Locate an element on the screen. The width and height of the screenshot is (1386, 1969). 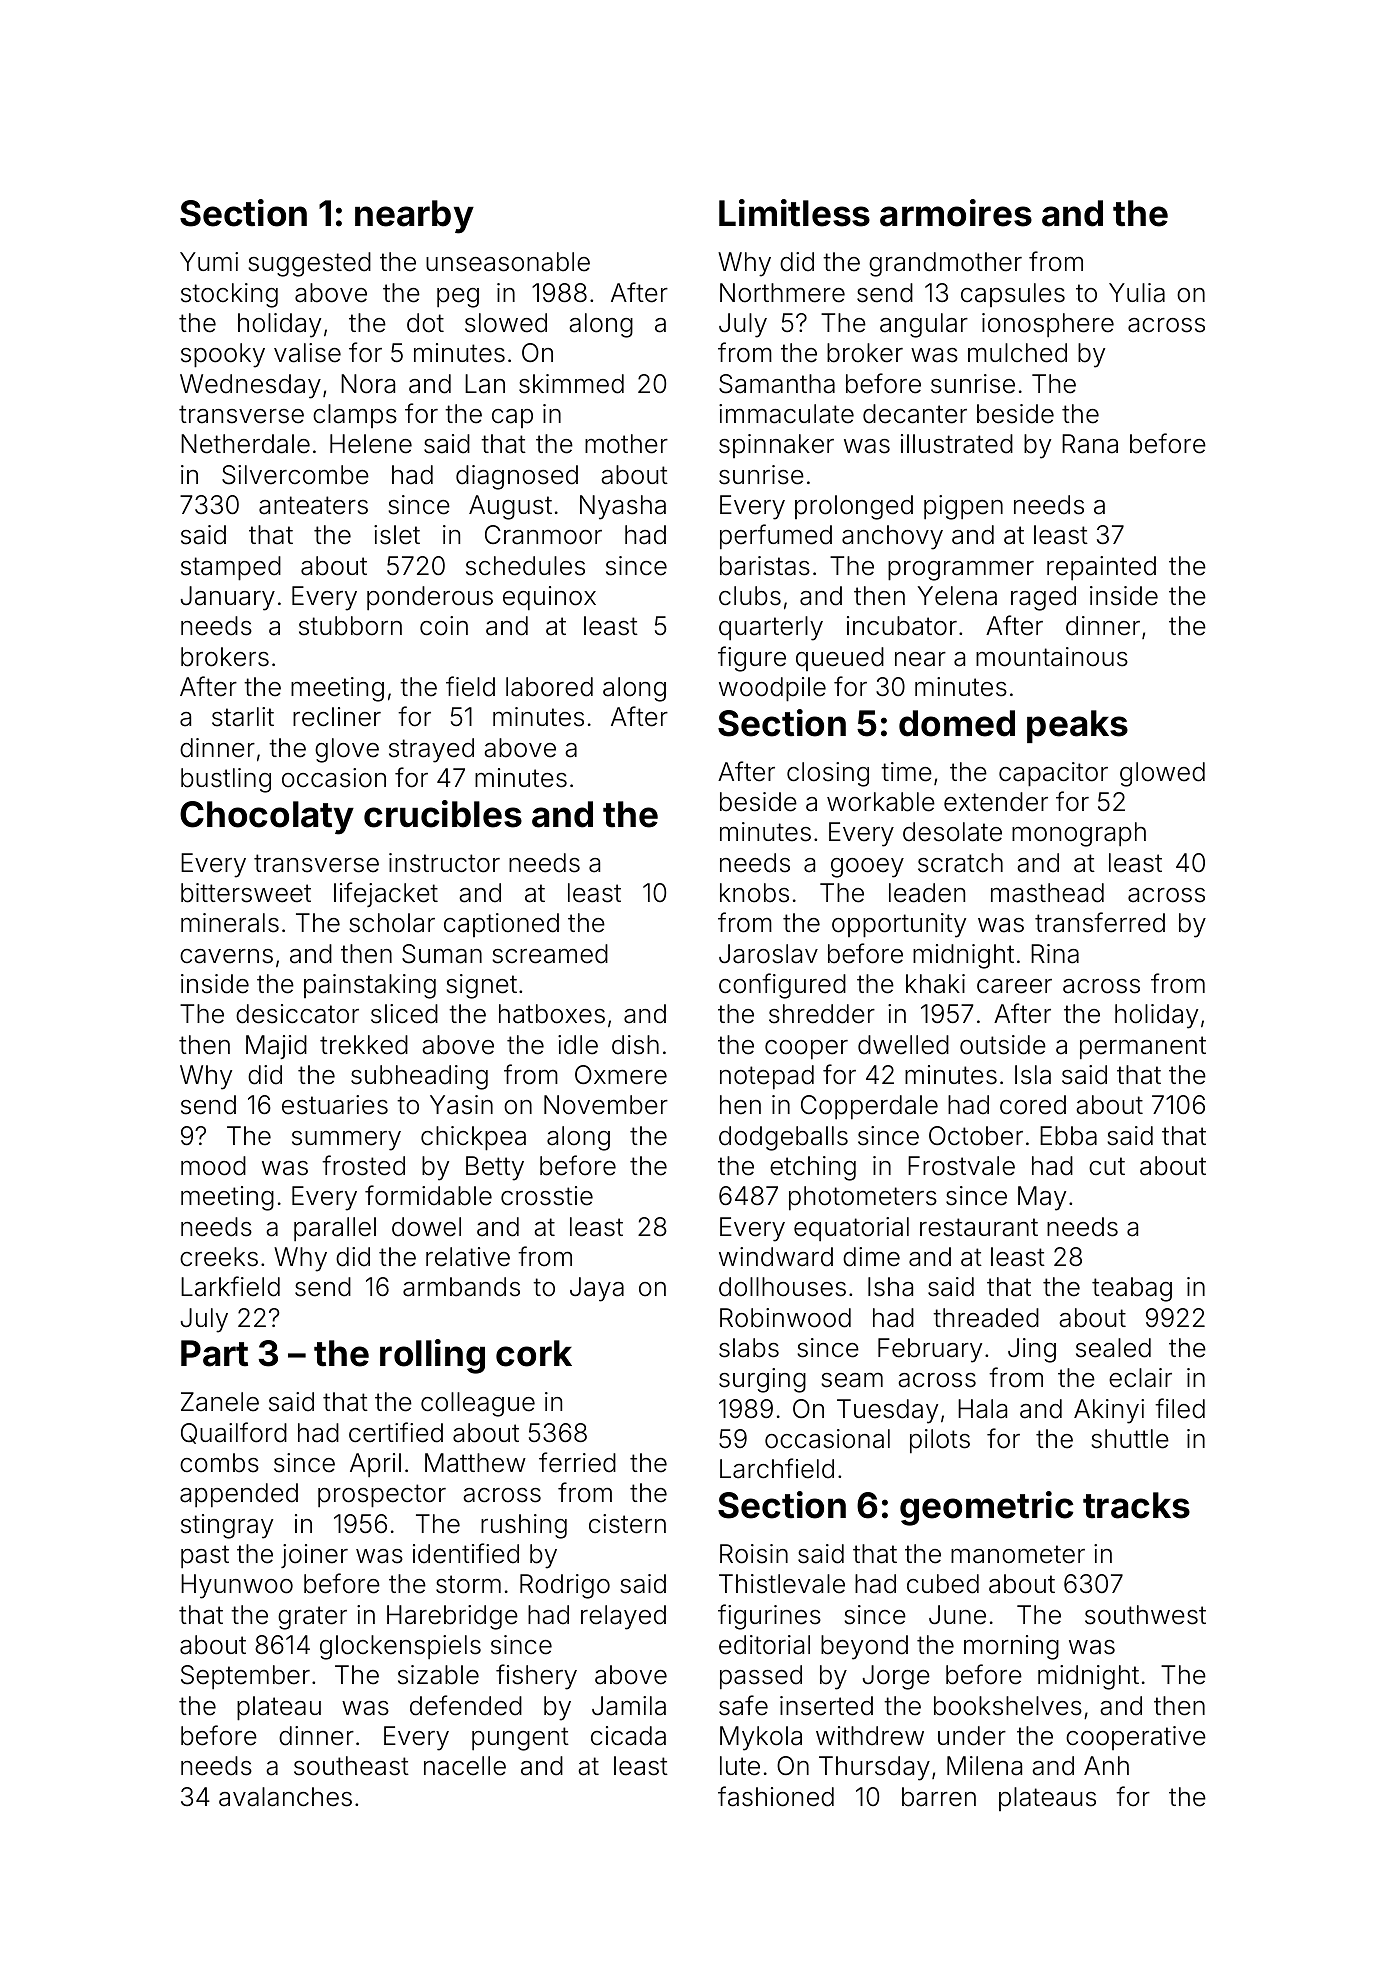
inserted is located at coordinates (826, 1706).
